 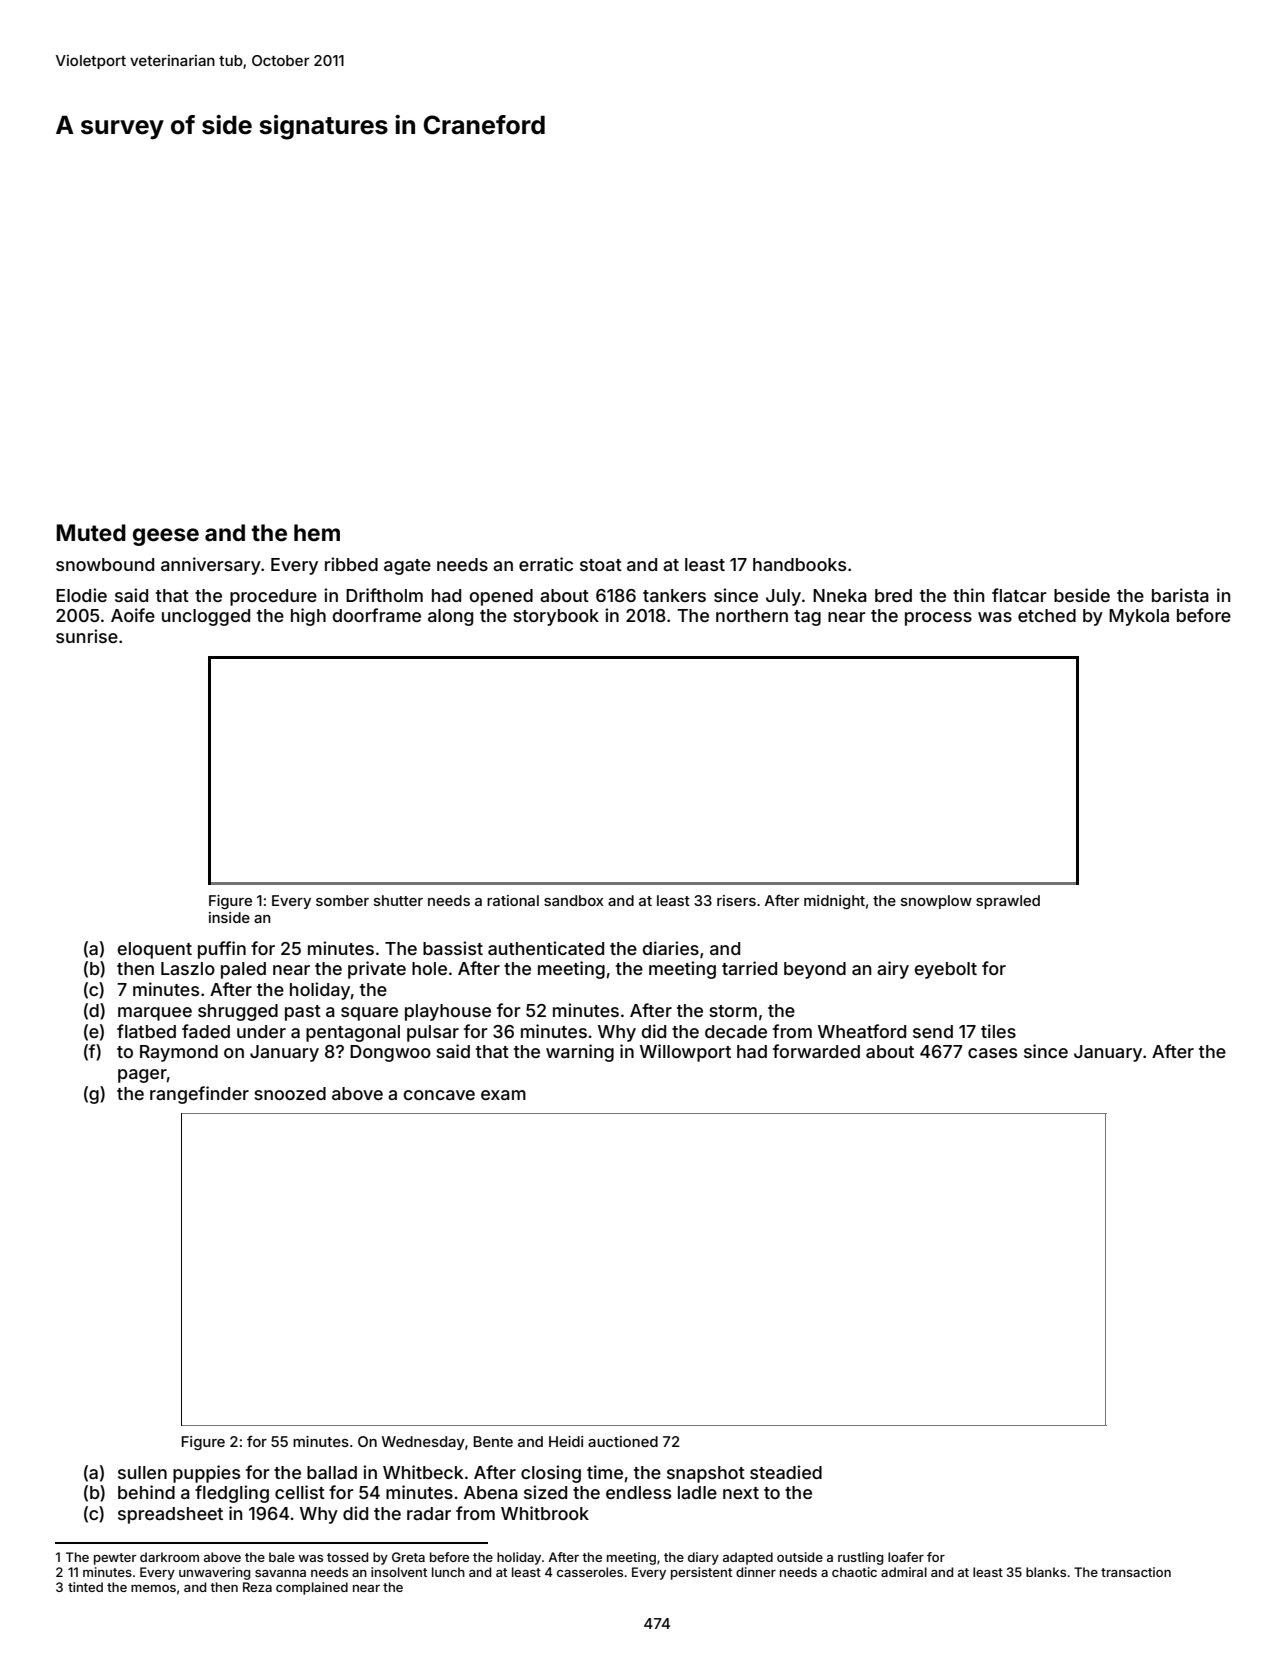 I want to click on sandbox, so click(x=574, y=900).
